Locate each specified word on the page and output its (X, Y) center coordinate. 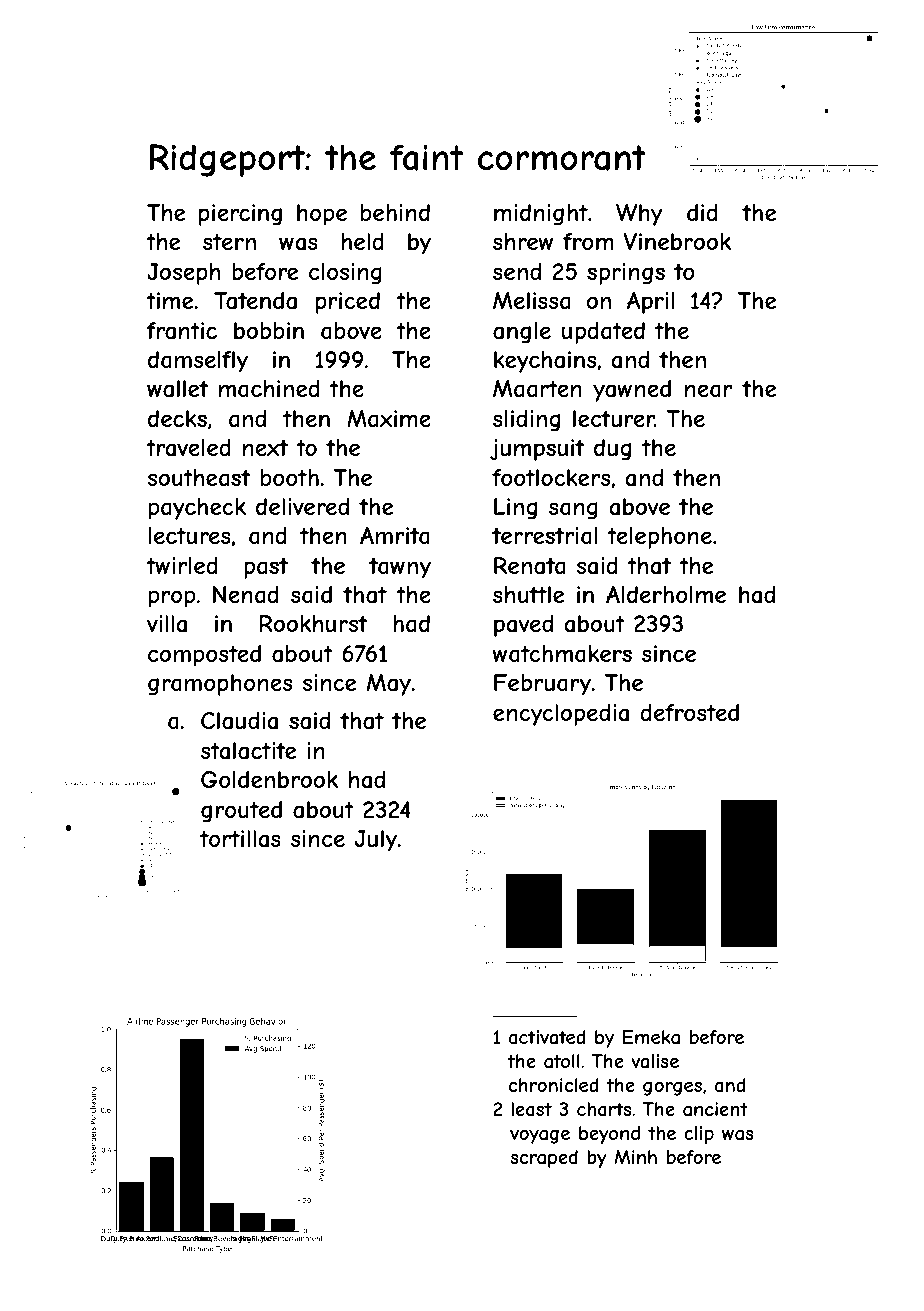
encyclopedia (561, 715)
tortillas (240, 839)
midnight (541, 215)
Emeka (651, 1037)
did (702, 212)
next (265, 447)
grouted (241, 812)
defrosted (689, 712)
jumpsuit (537, 450)
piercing (240, 215)
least (531, 1109)
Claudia (239, 721)
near (708, 391)
